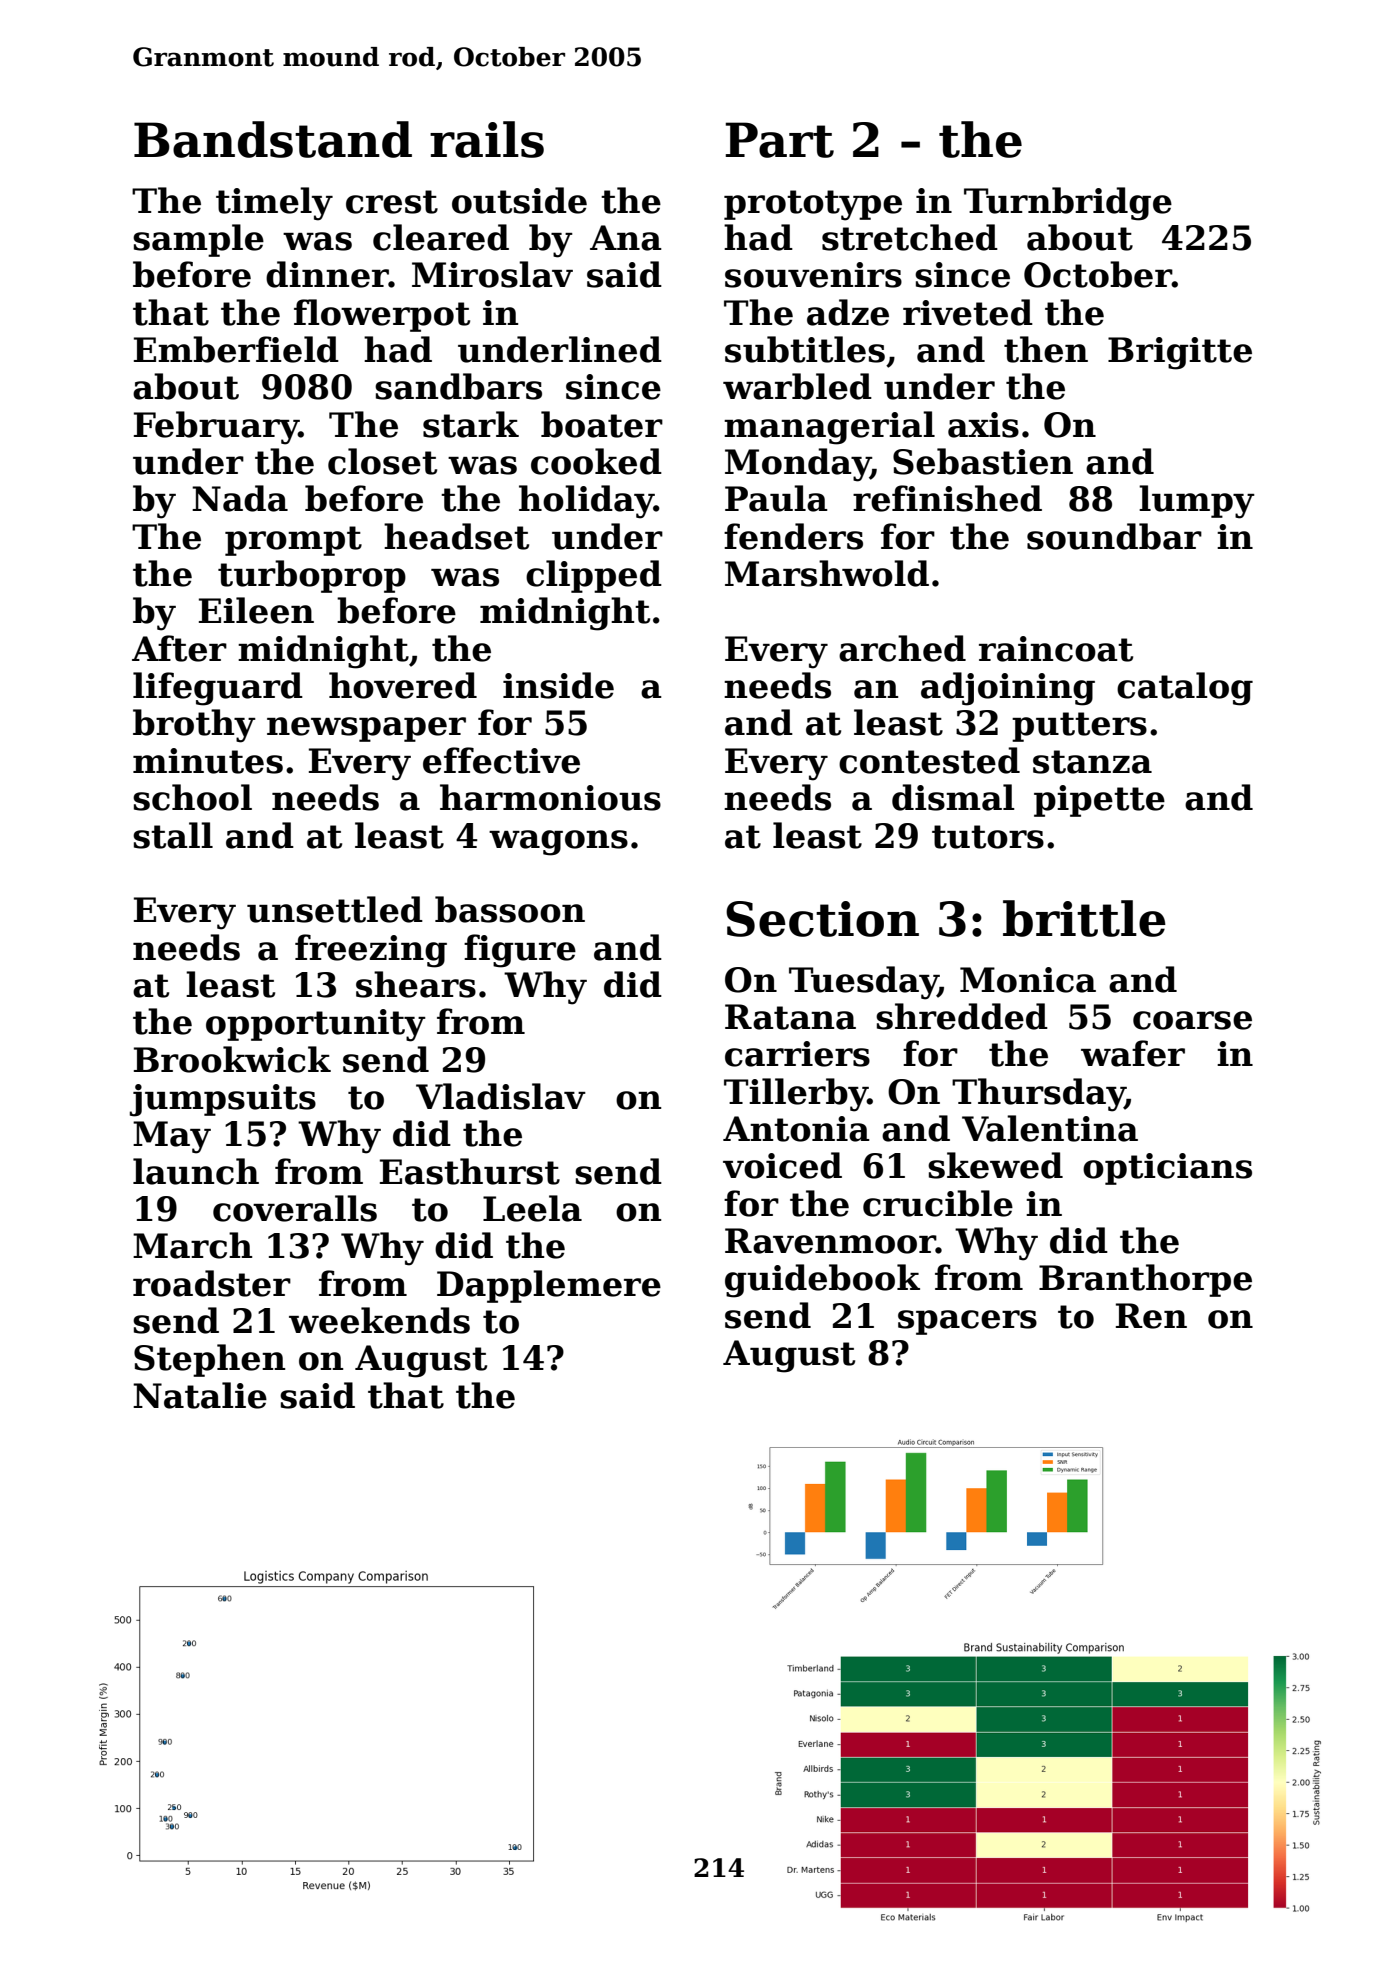 The image size is (1386, 1969). I want to click on Paula, so click(776, 498).
